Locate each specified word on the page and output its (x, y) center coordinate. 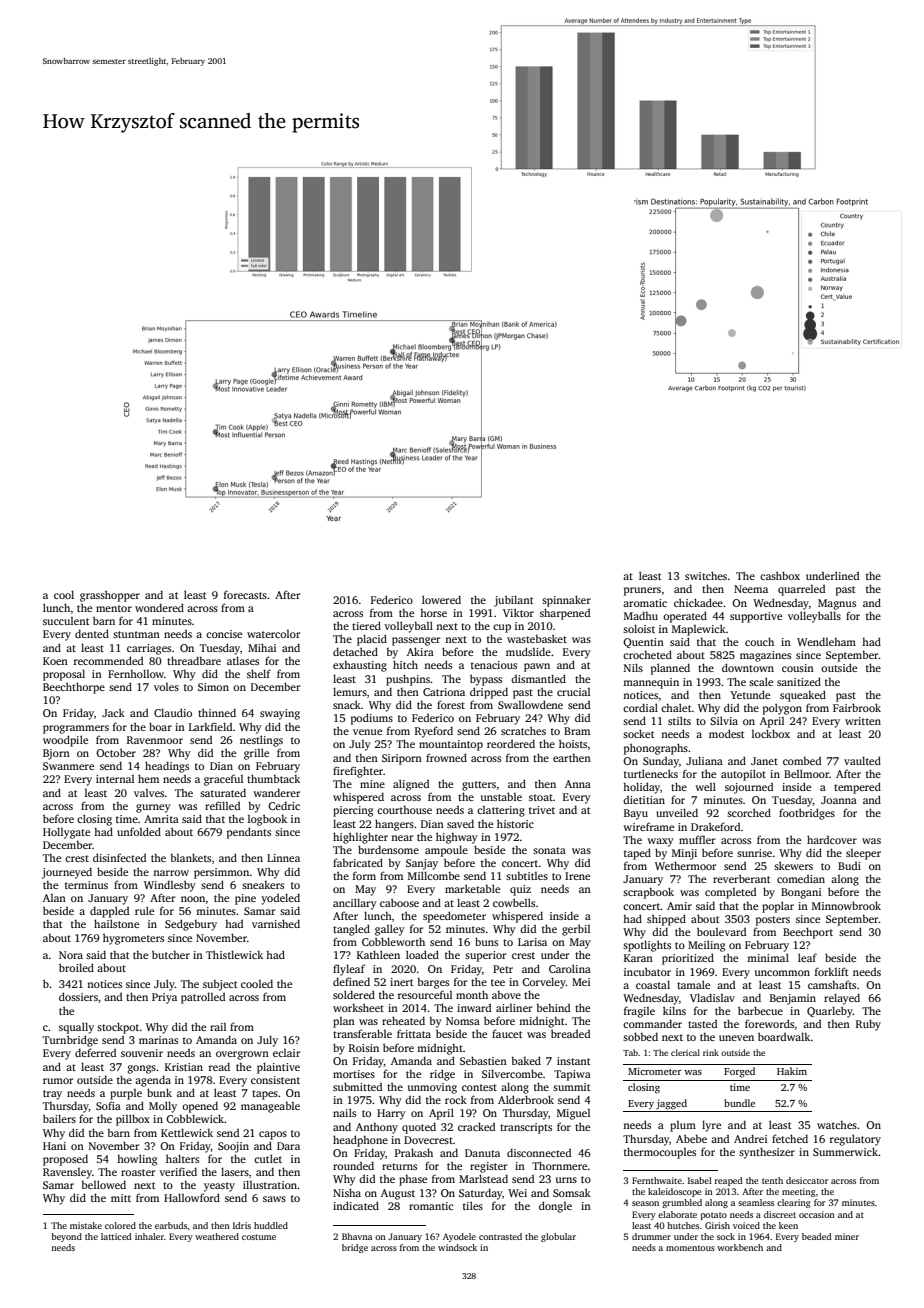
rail (218, 1027)
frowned (446, 757)
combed (802, 761)
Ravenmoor (155, 740)
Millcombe (434, 875)
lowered (441, 599)
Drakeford (716, 826)
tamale (693, 984)
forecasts (245, 594)
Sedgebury (191, 925)
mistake (86, 1225)
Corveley (544, 983)
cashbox (780, 575)
